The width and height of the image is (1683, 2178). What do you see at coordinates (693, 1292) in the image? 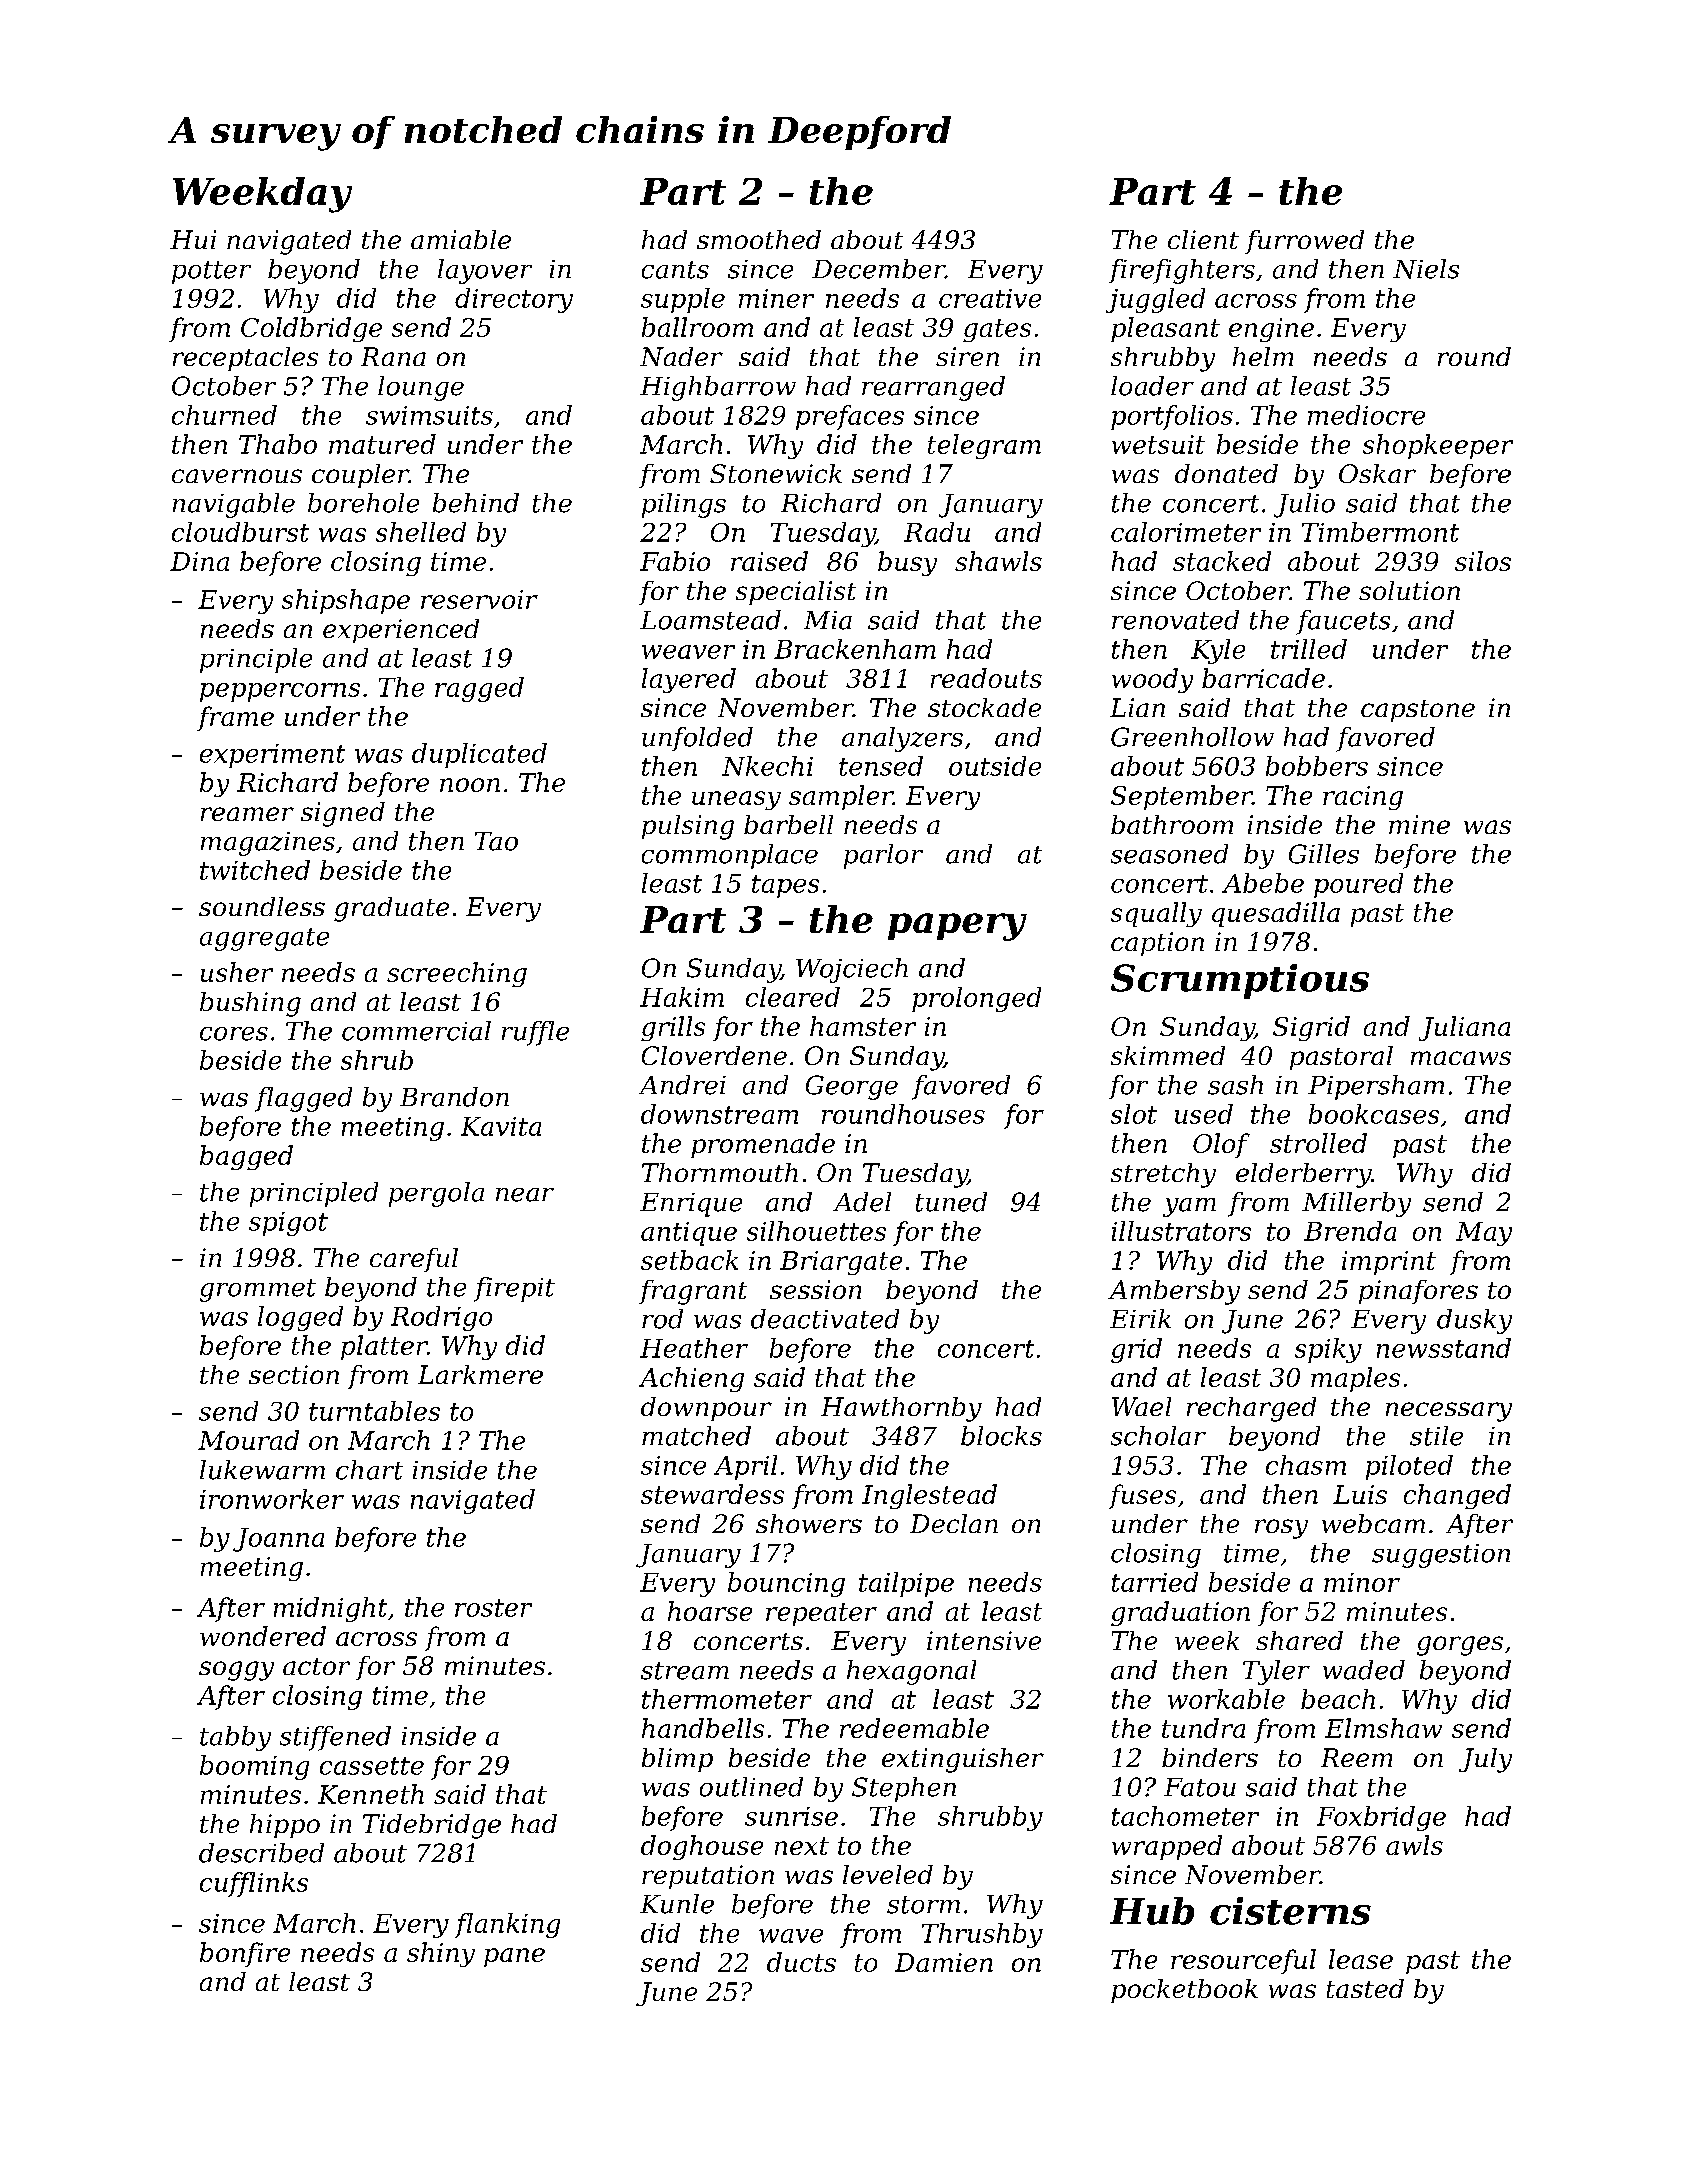
I see `fragrant` at bounding box center [693, 1292].
